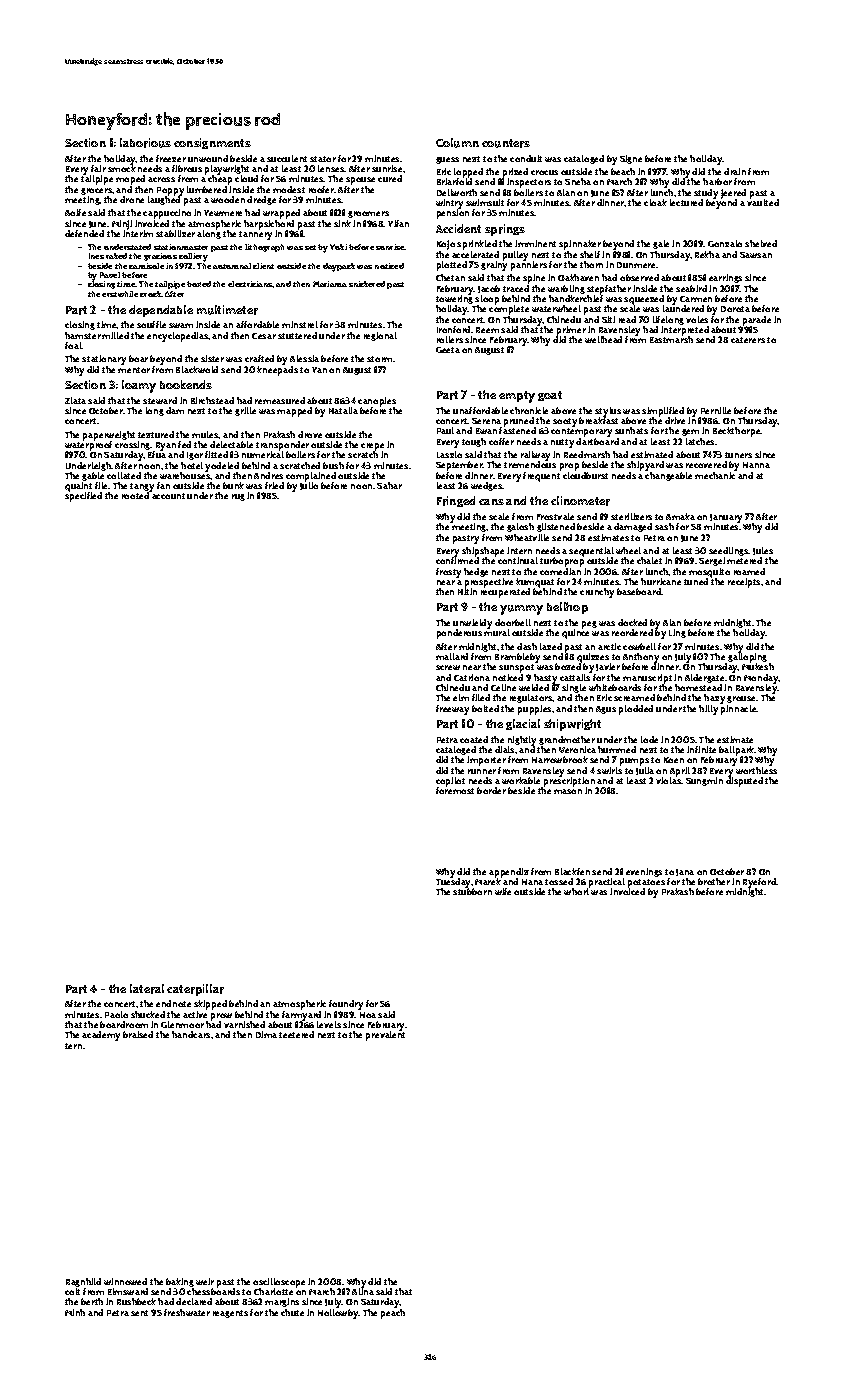  What do you see at coordinates (449, 454) in the screenshot?
I see `Laszlo` at bounding box center [449, 454].
